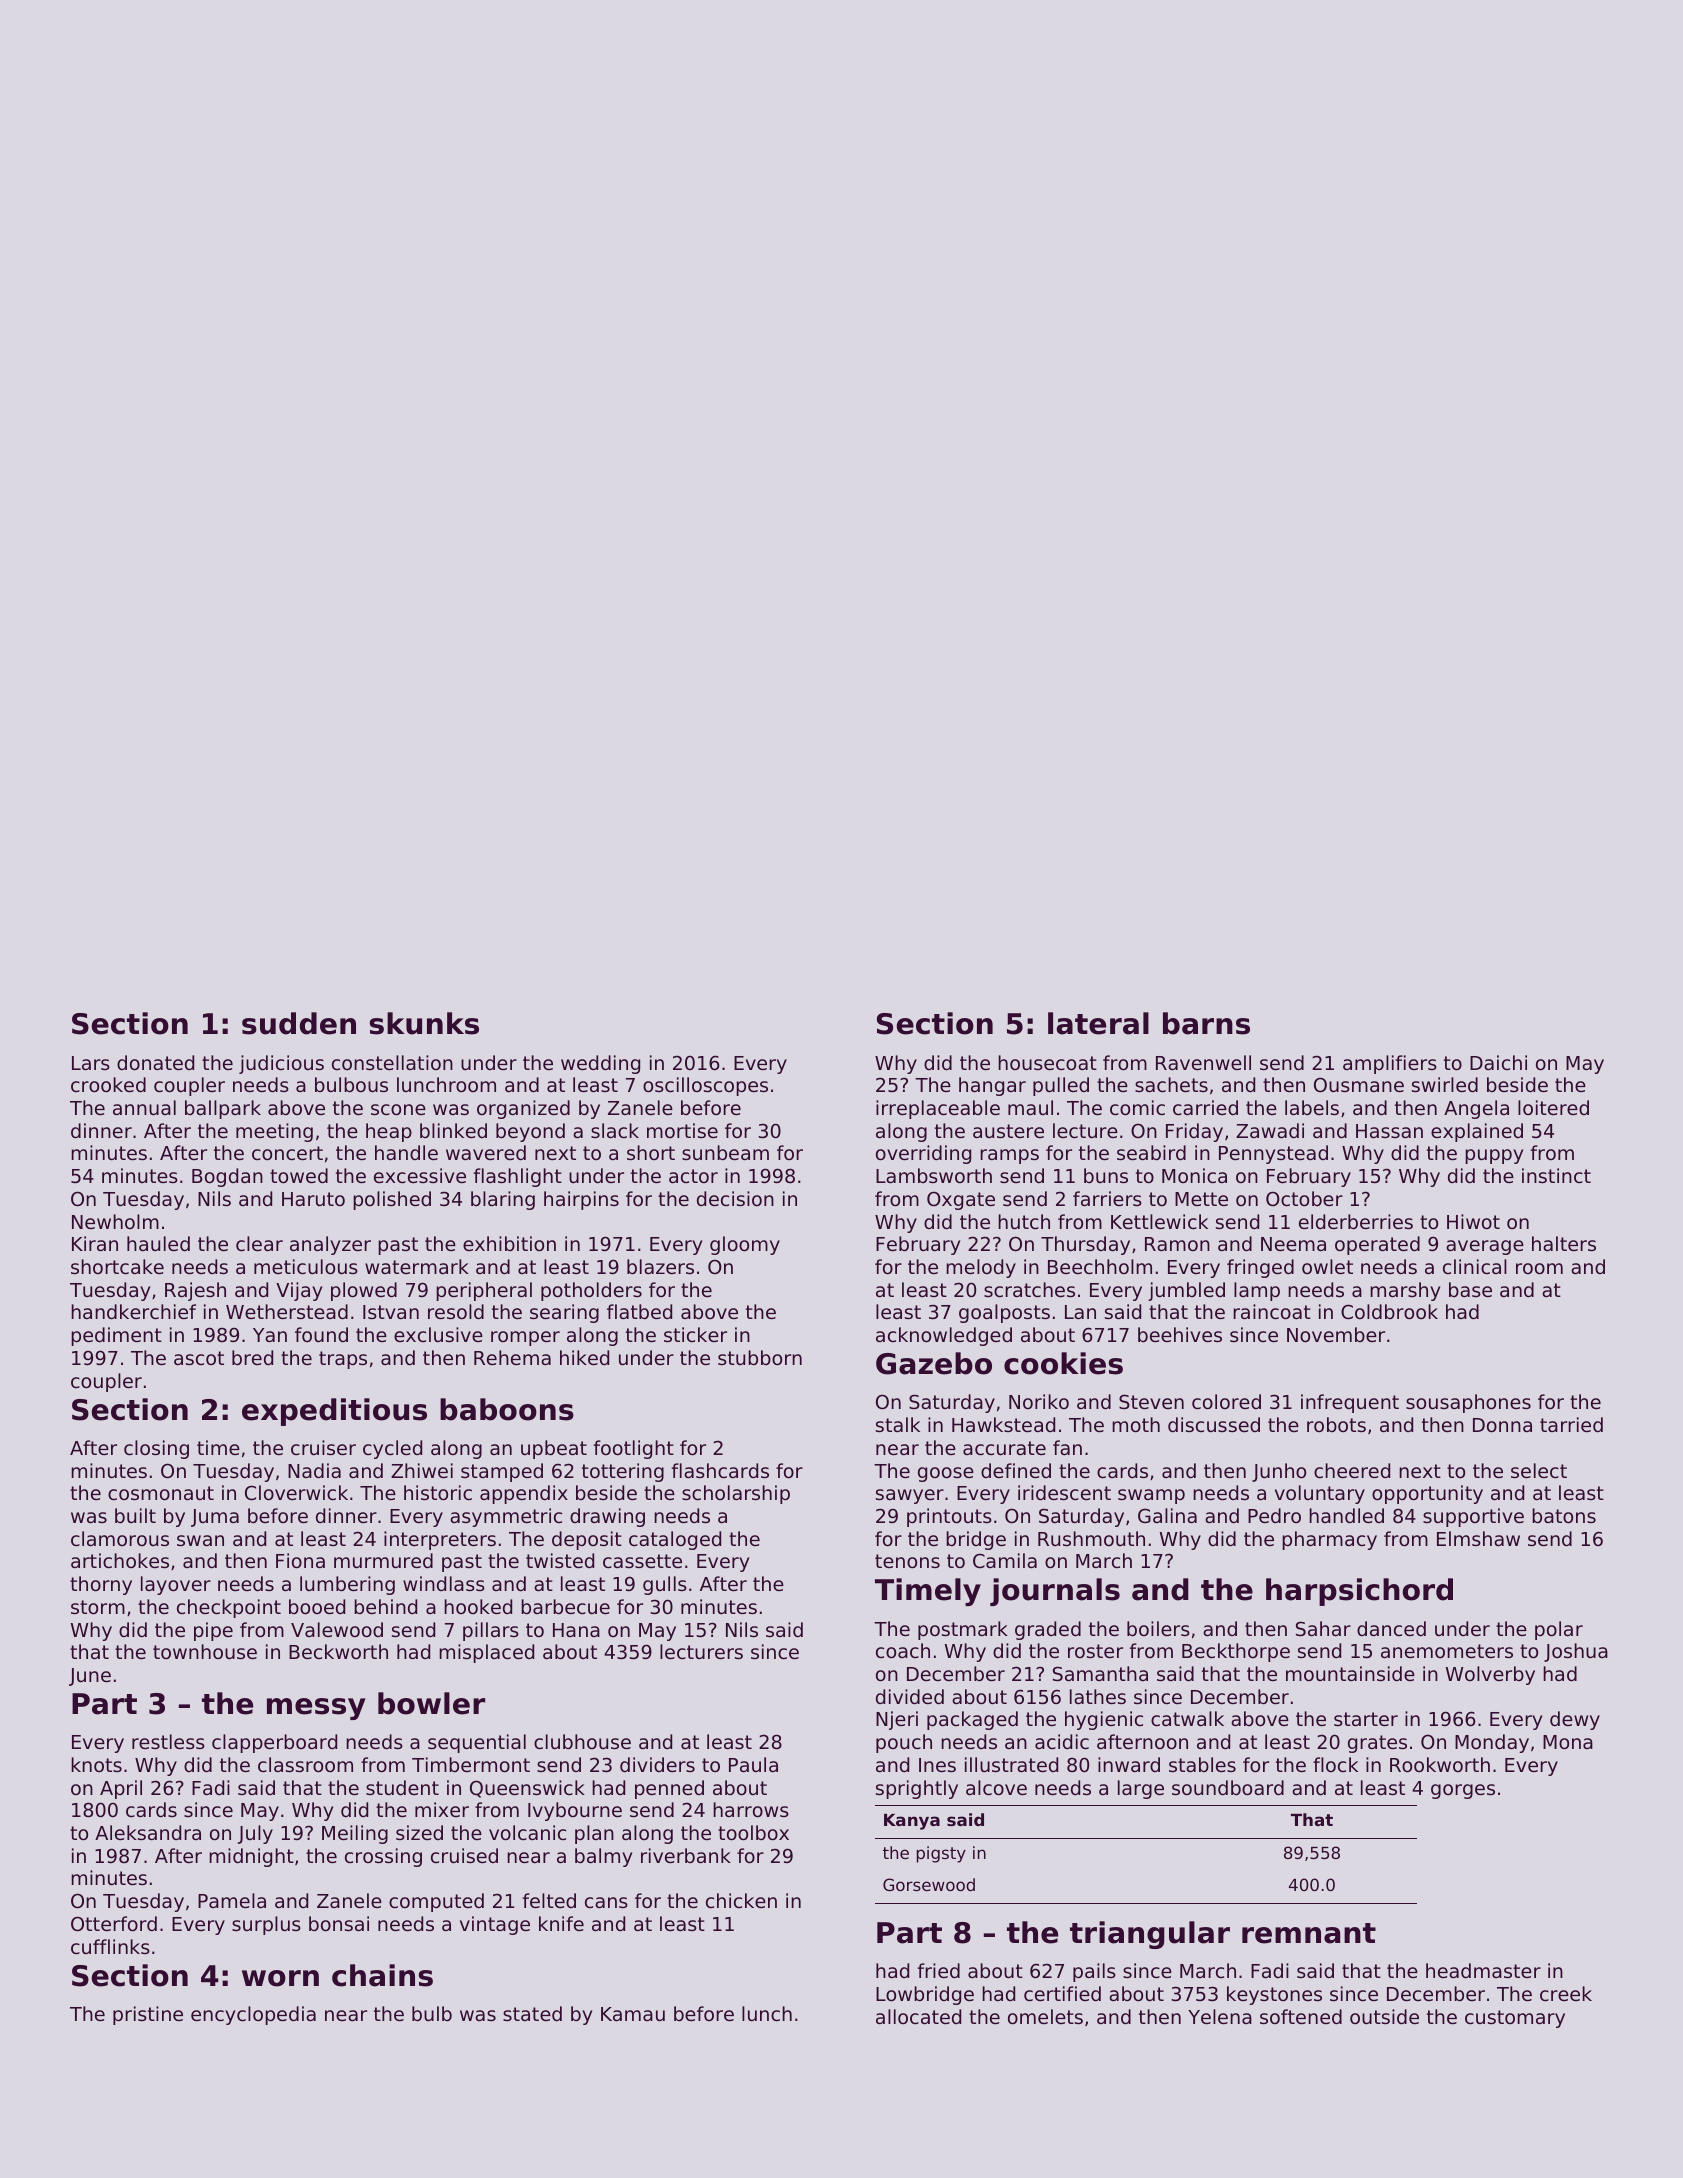 Image resolution: width=1683 pixels, height=2178 pixels. I want to click on sudden, so click(299, 1023).
